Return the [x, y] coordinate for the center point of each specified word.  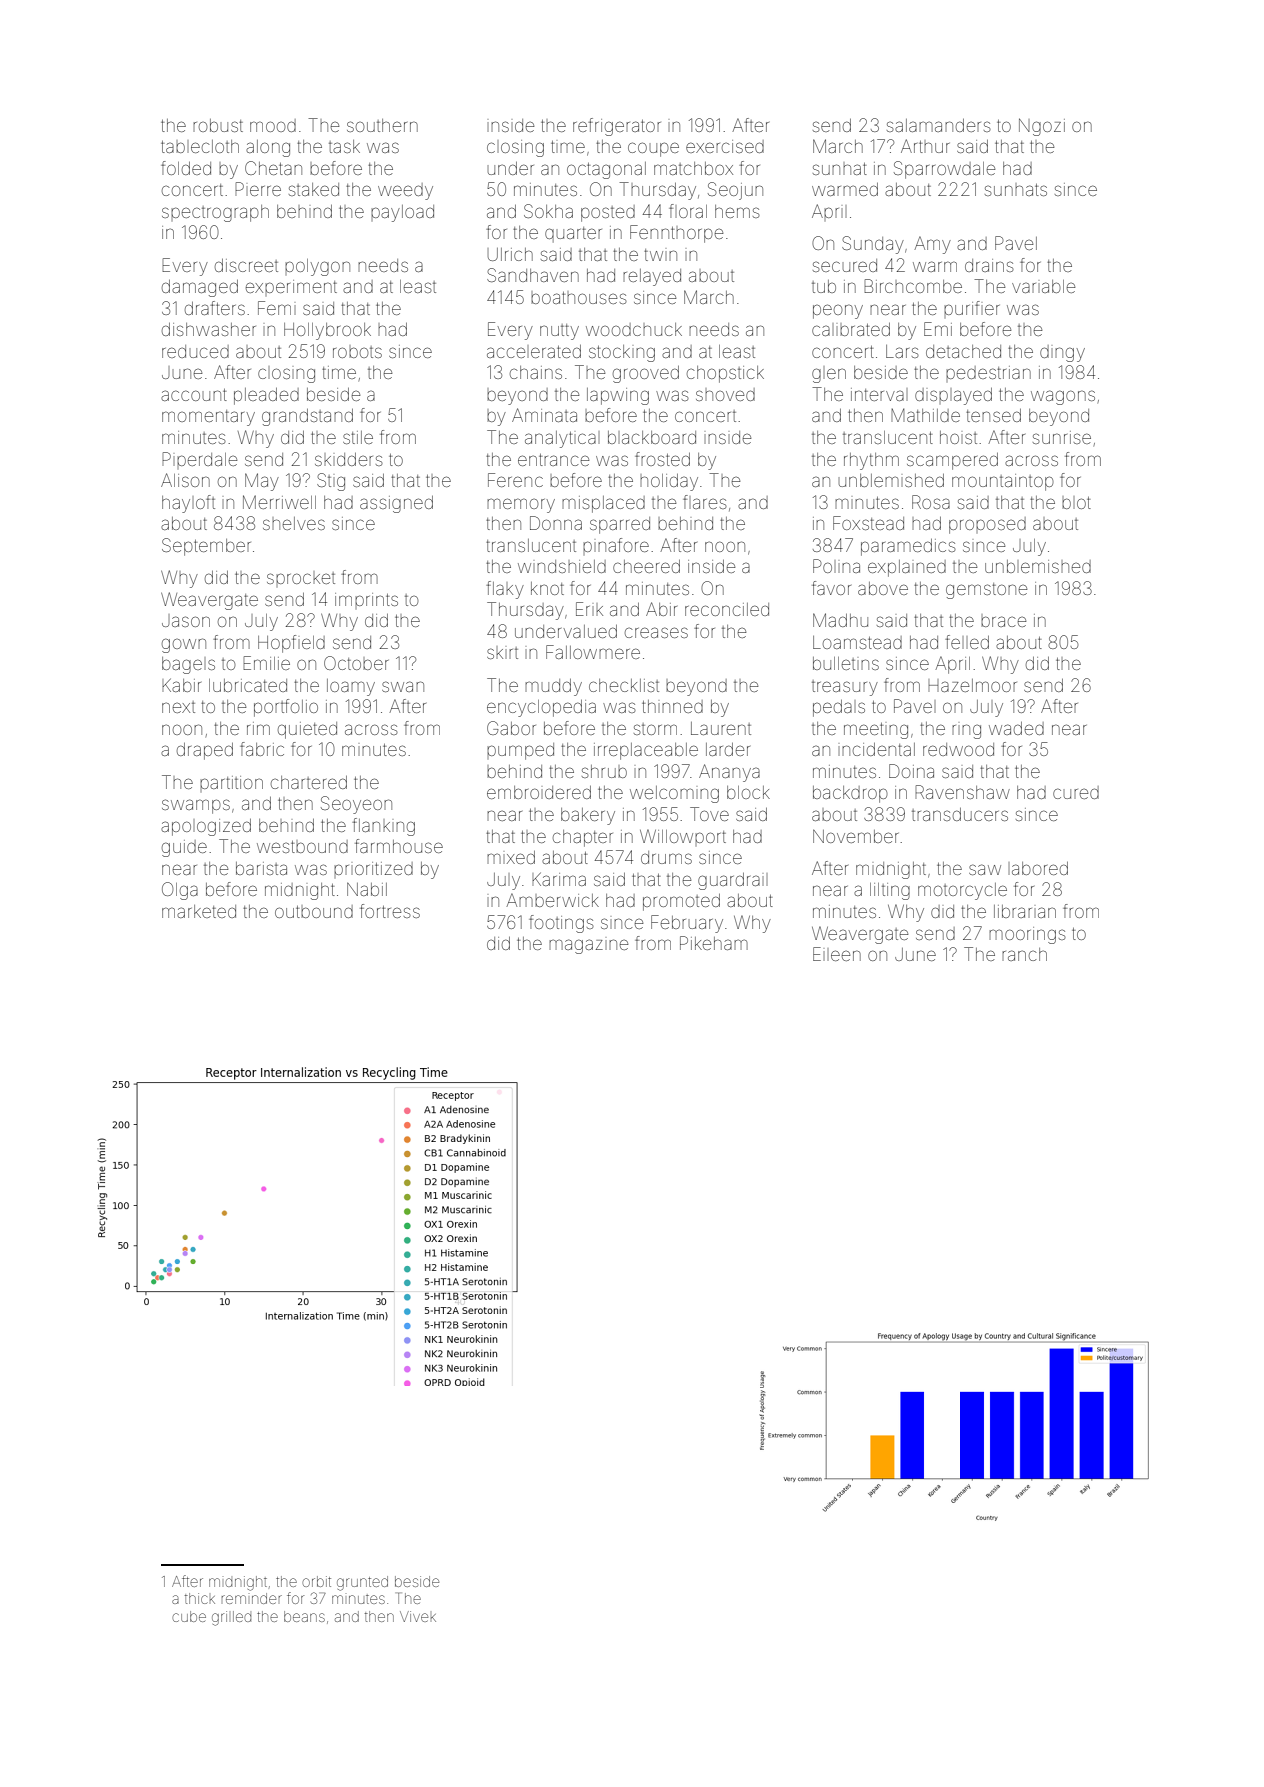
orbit [316, 1581]
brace [1003, 621]
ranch [1024, 954]
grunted [362, 1583]
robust [218, 125]
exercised [725, 146]
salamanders [939, 125]
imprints [366, 599]
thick [200, 1598]
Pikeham [714, 943]
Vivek [418, 1616]
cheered [646, 566]
